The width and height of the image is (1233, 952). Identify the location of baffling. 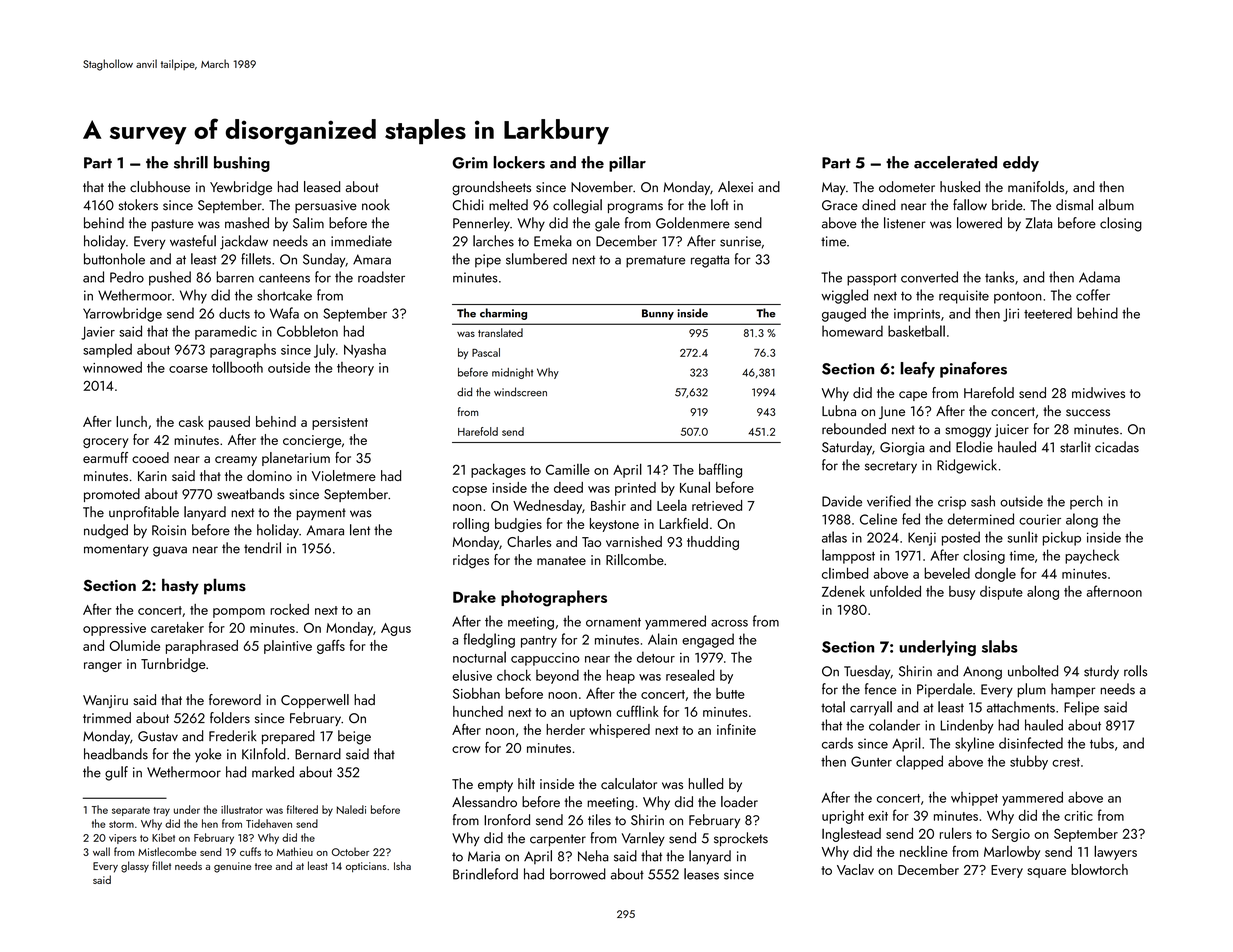
(720, 470).
